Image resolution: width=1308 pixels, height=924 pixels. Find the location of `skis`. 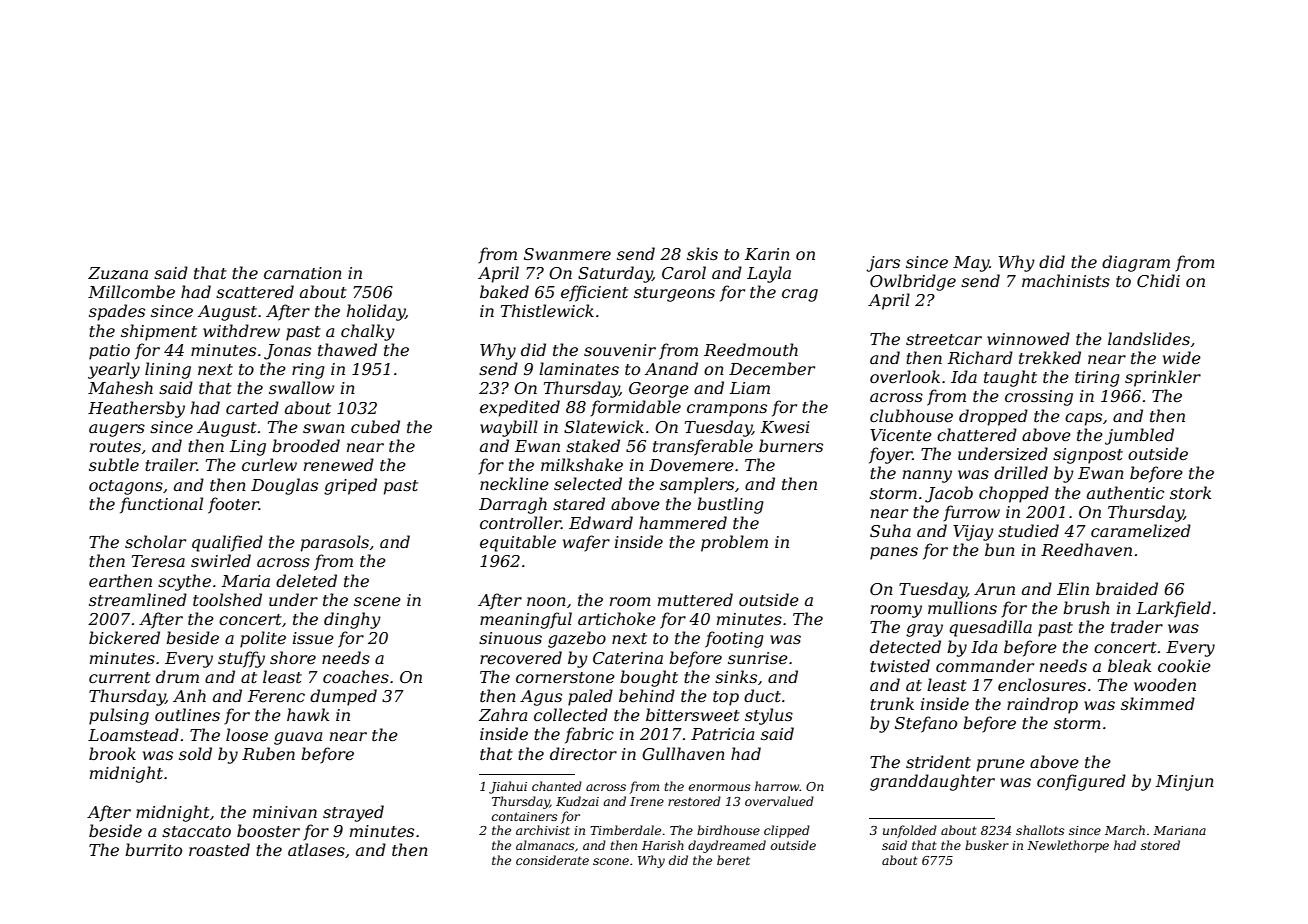

skis is located at coordinates (702, 253).
